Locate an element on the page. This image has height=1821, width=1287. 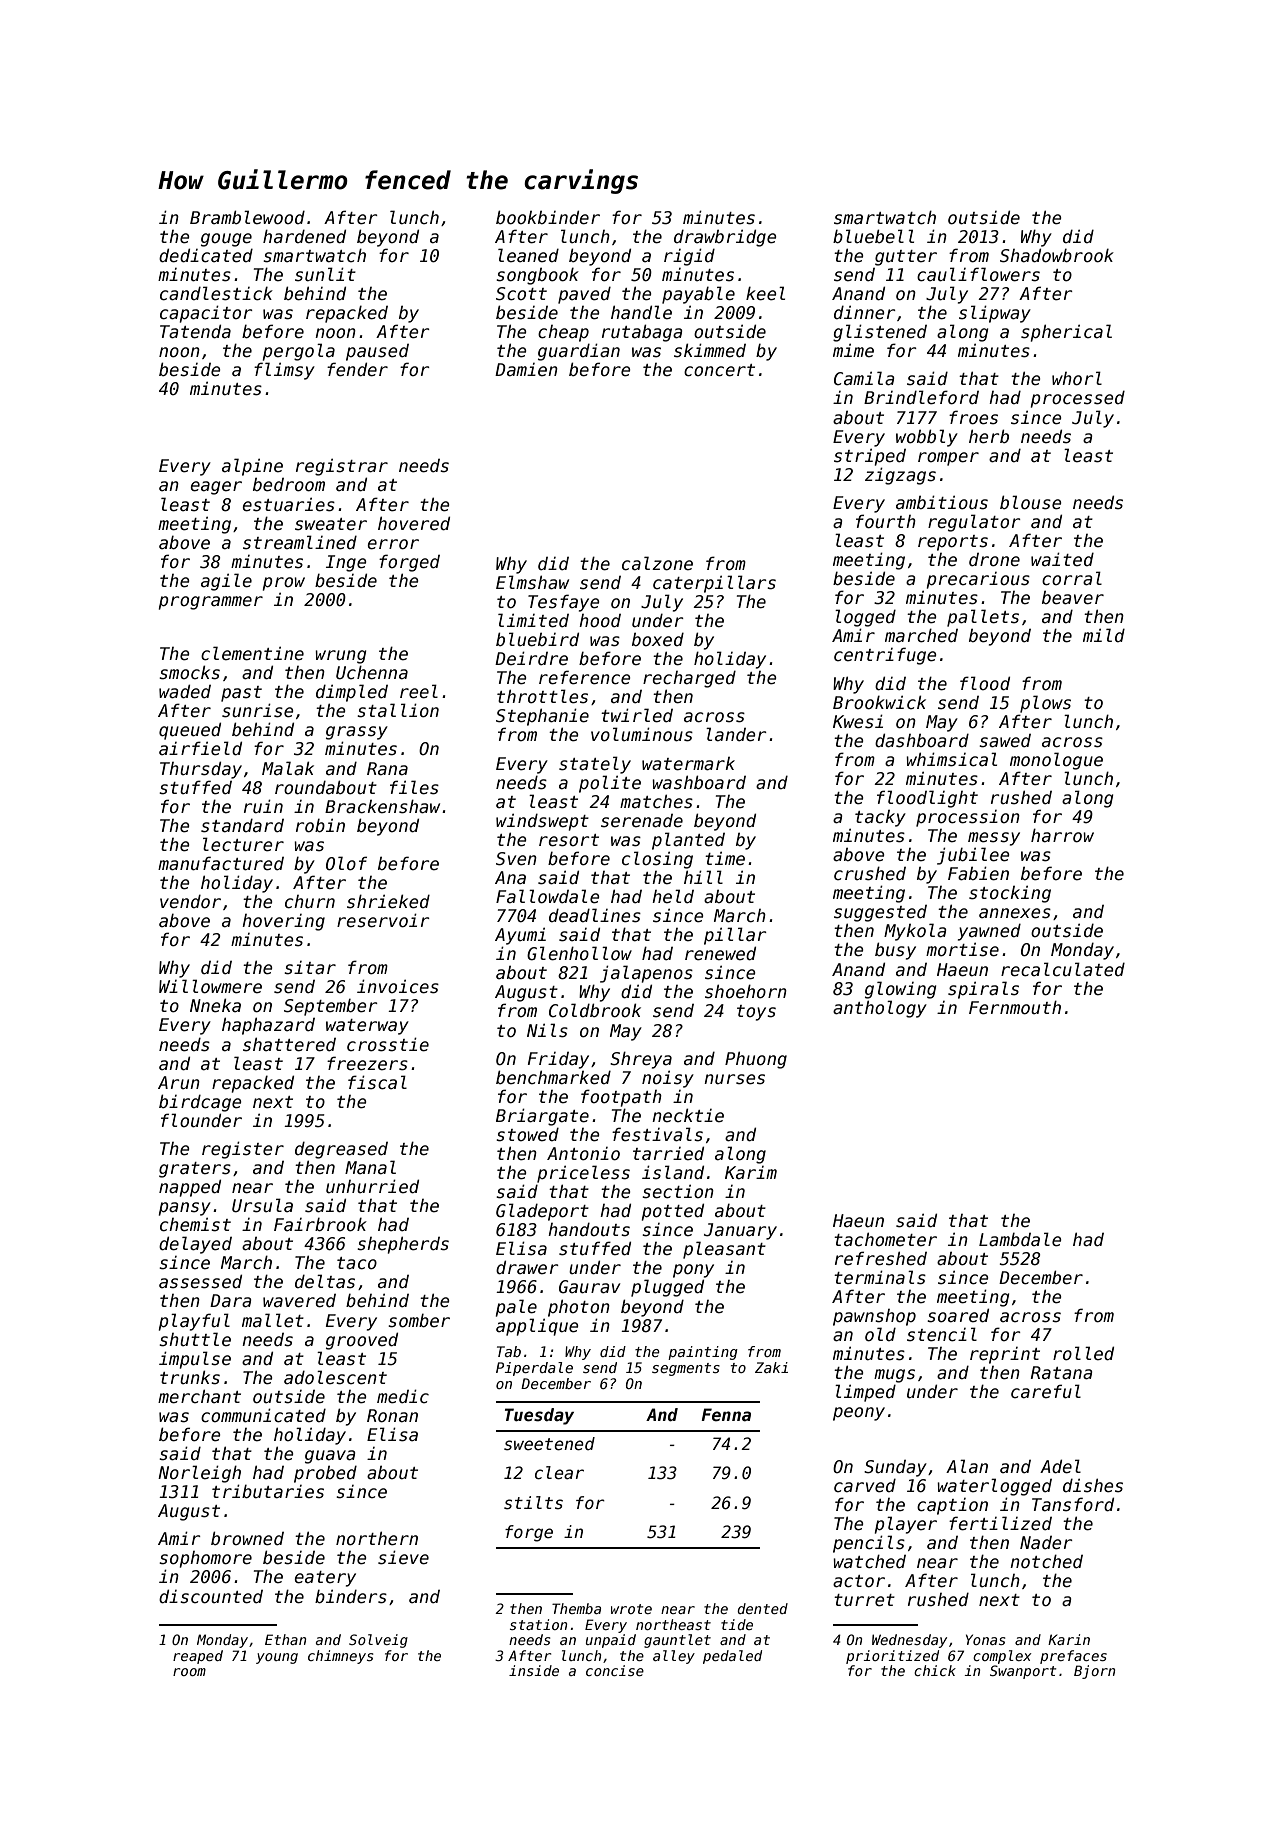
blouse is located at coordinates (1031, 502).
